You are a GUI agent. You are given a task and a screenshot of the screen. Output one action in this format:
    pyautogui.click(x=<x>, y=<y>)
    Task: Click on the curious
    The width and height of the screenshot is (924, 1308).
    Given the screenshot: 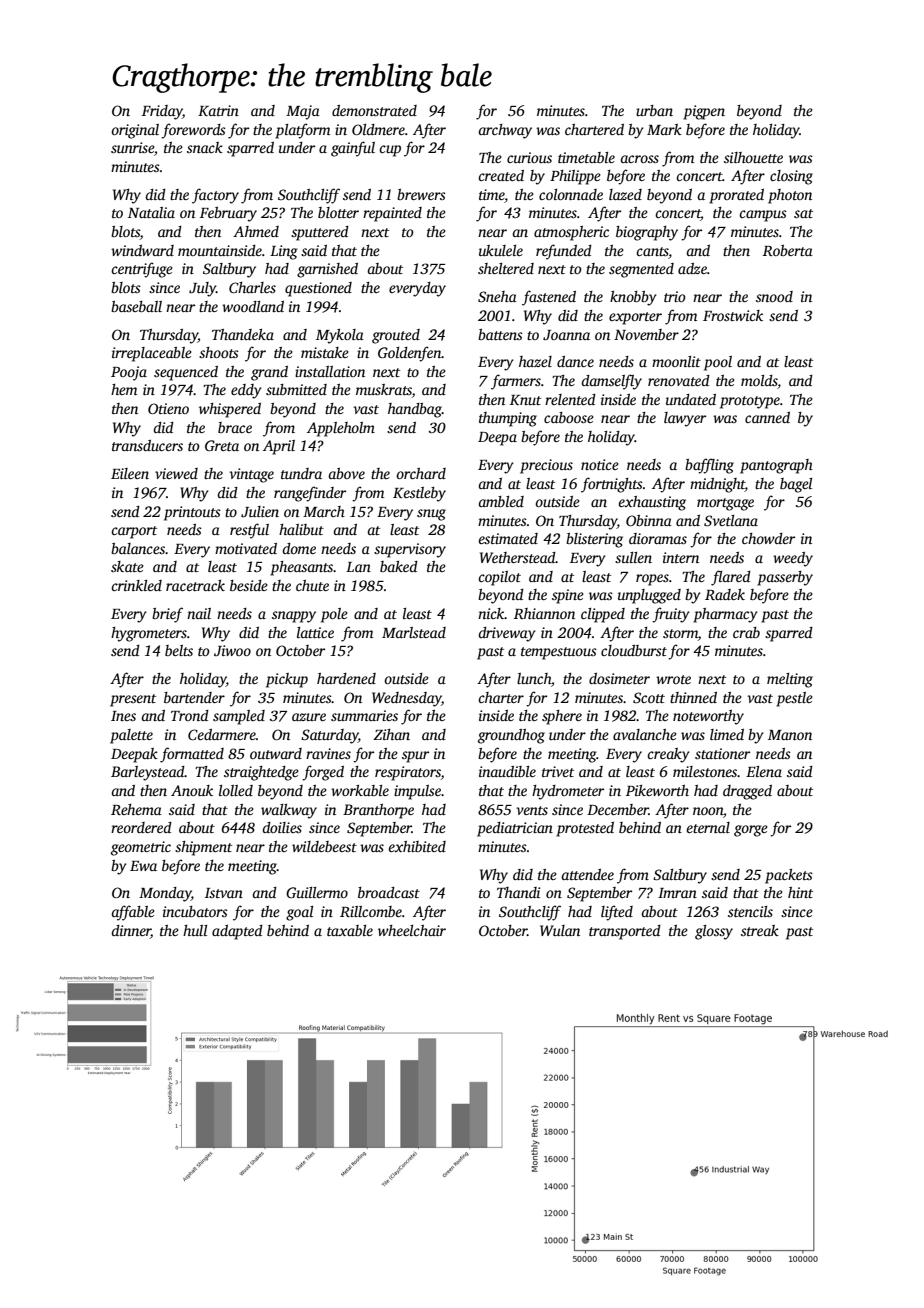 What is the action you would take?
    pyautogui.click(x=529, y=157)
